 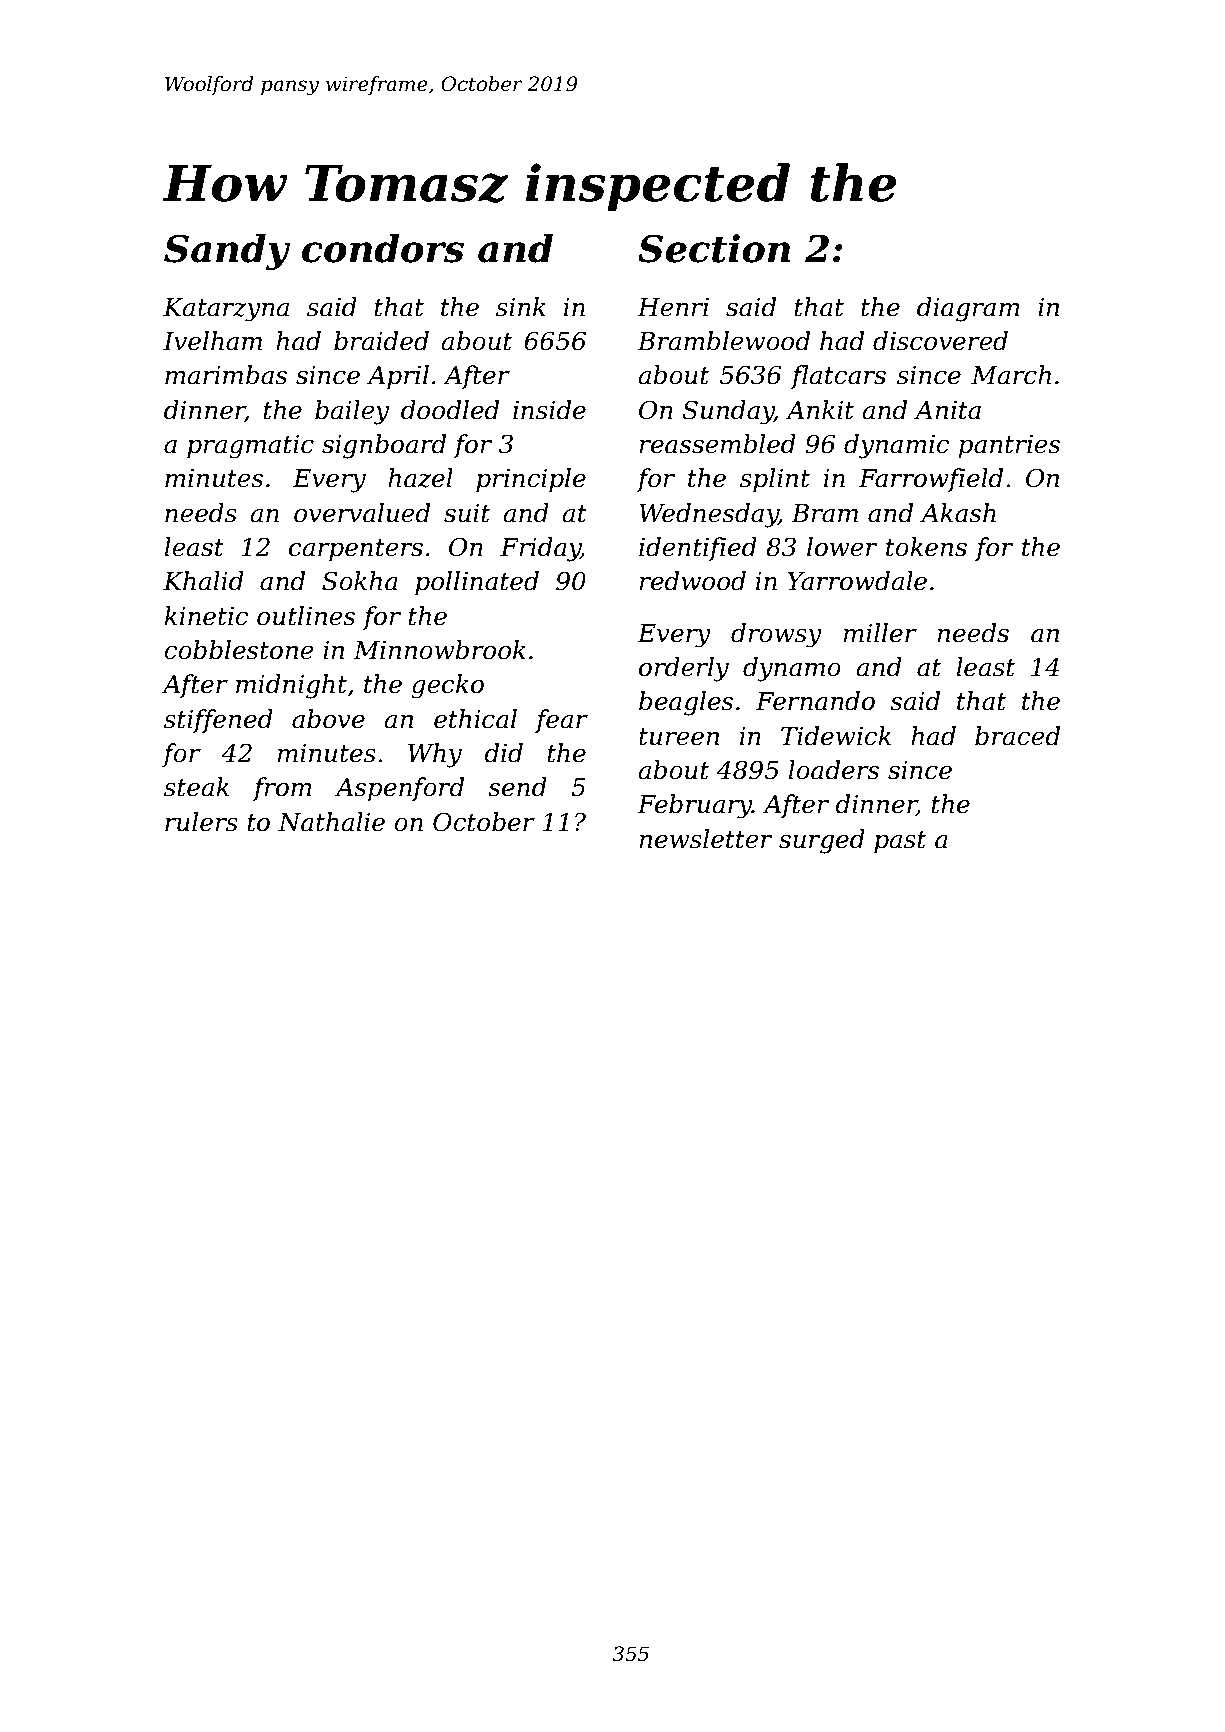 I want to click on Nathalie, so click(x=331, y=822).
